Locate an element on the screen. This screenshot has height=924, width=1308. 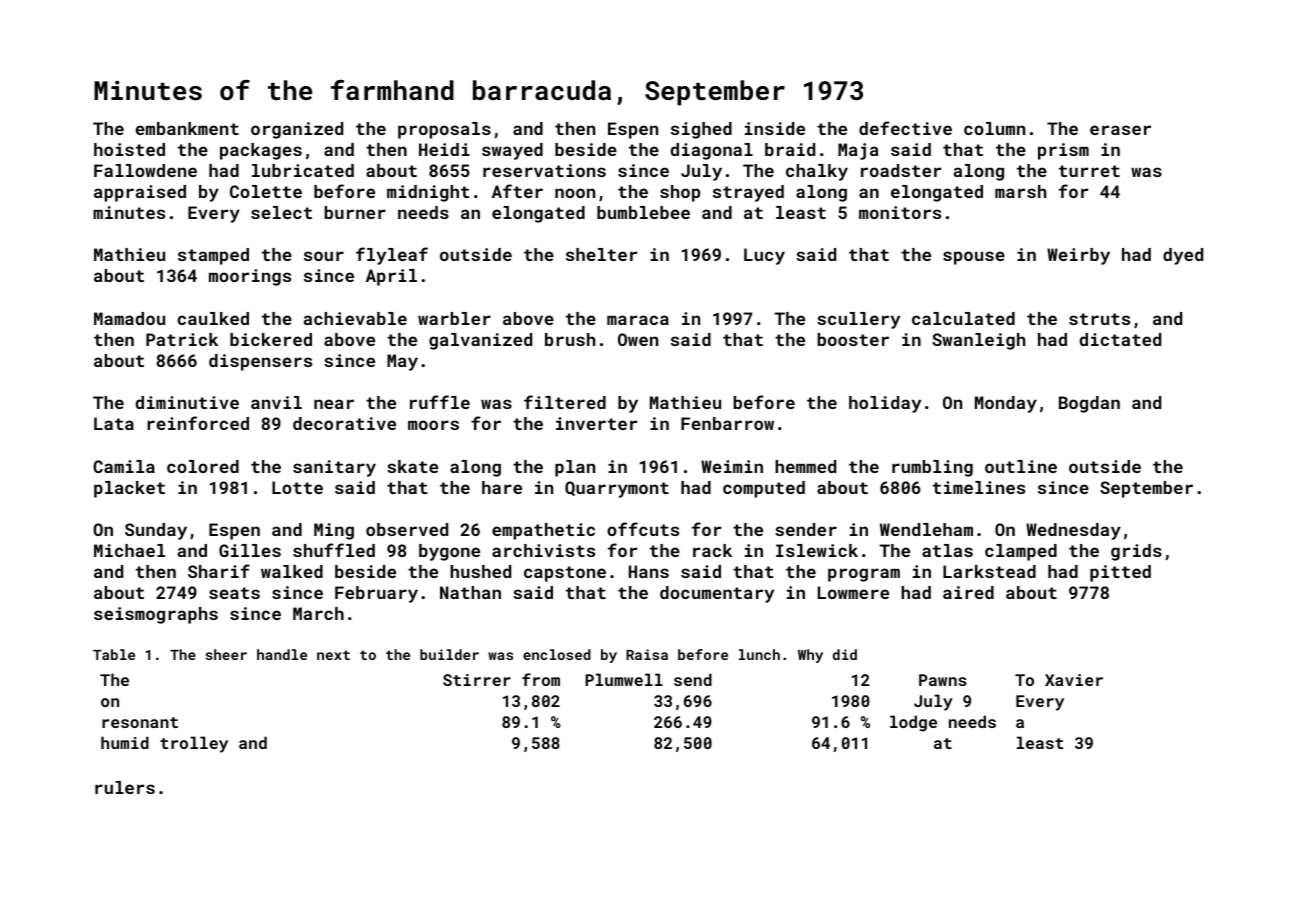
seismographs is located at coordinates (156, 615).
